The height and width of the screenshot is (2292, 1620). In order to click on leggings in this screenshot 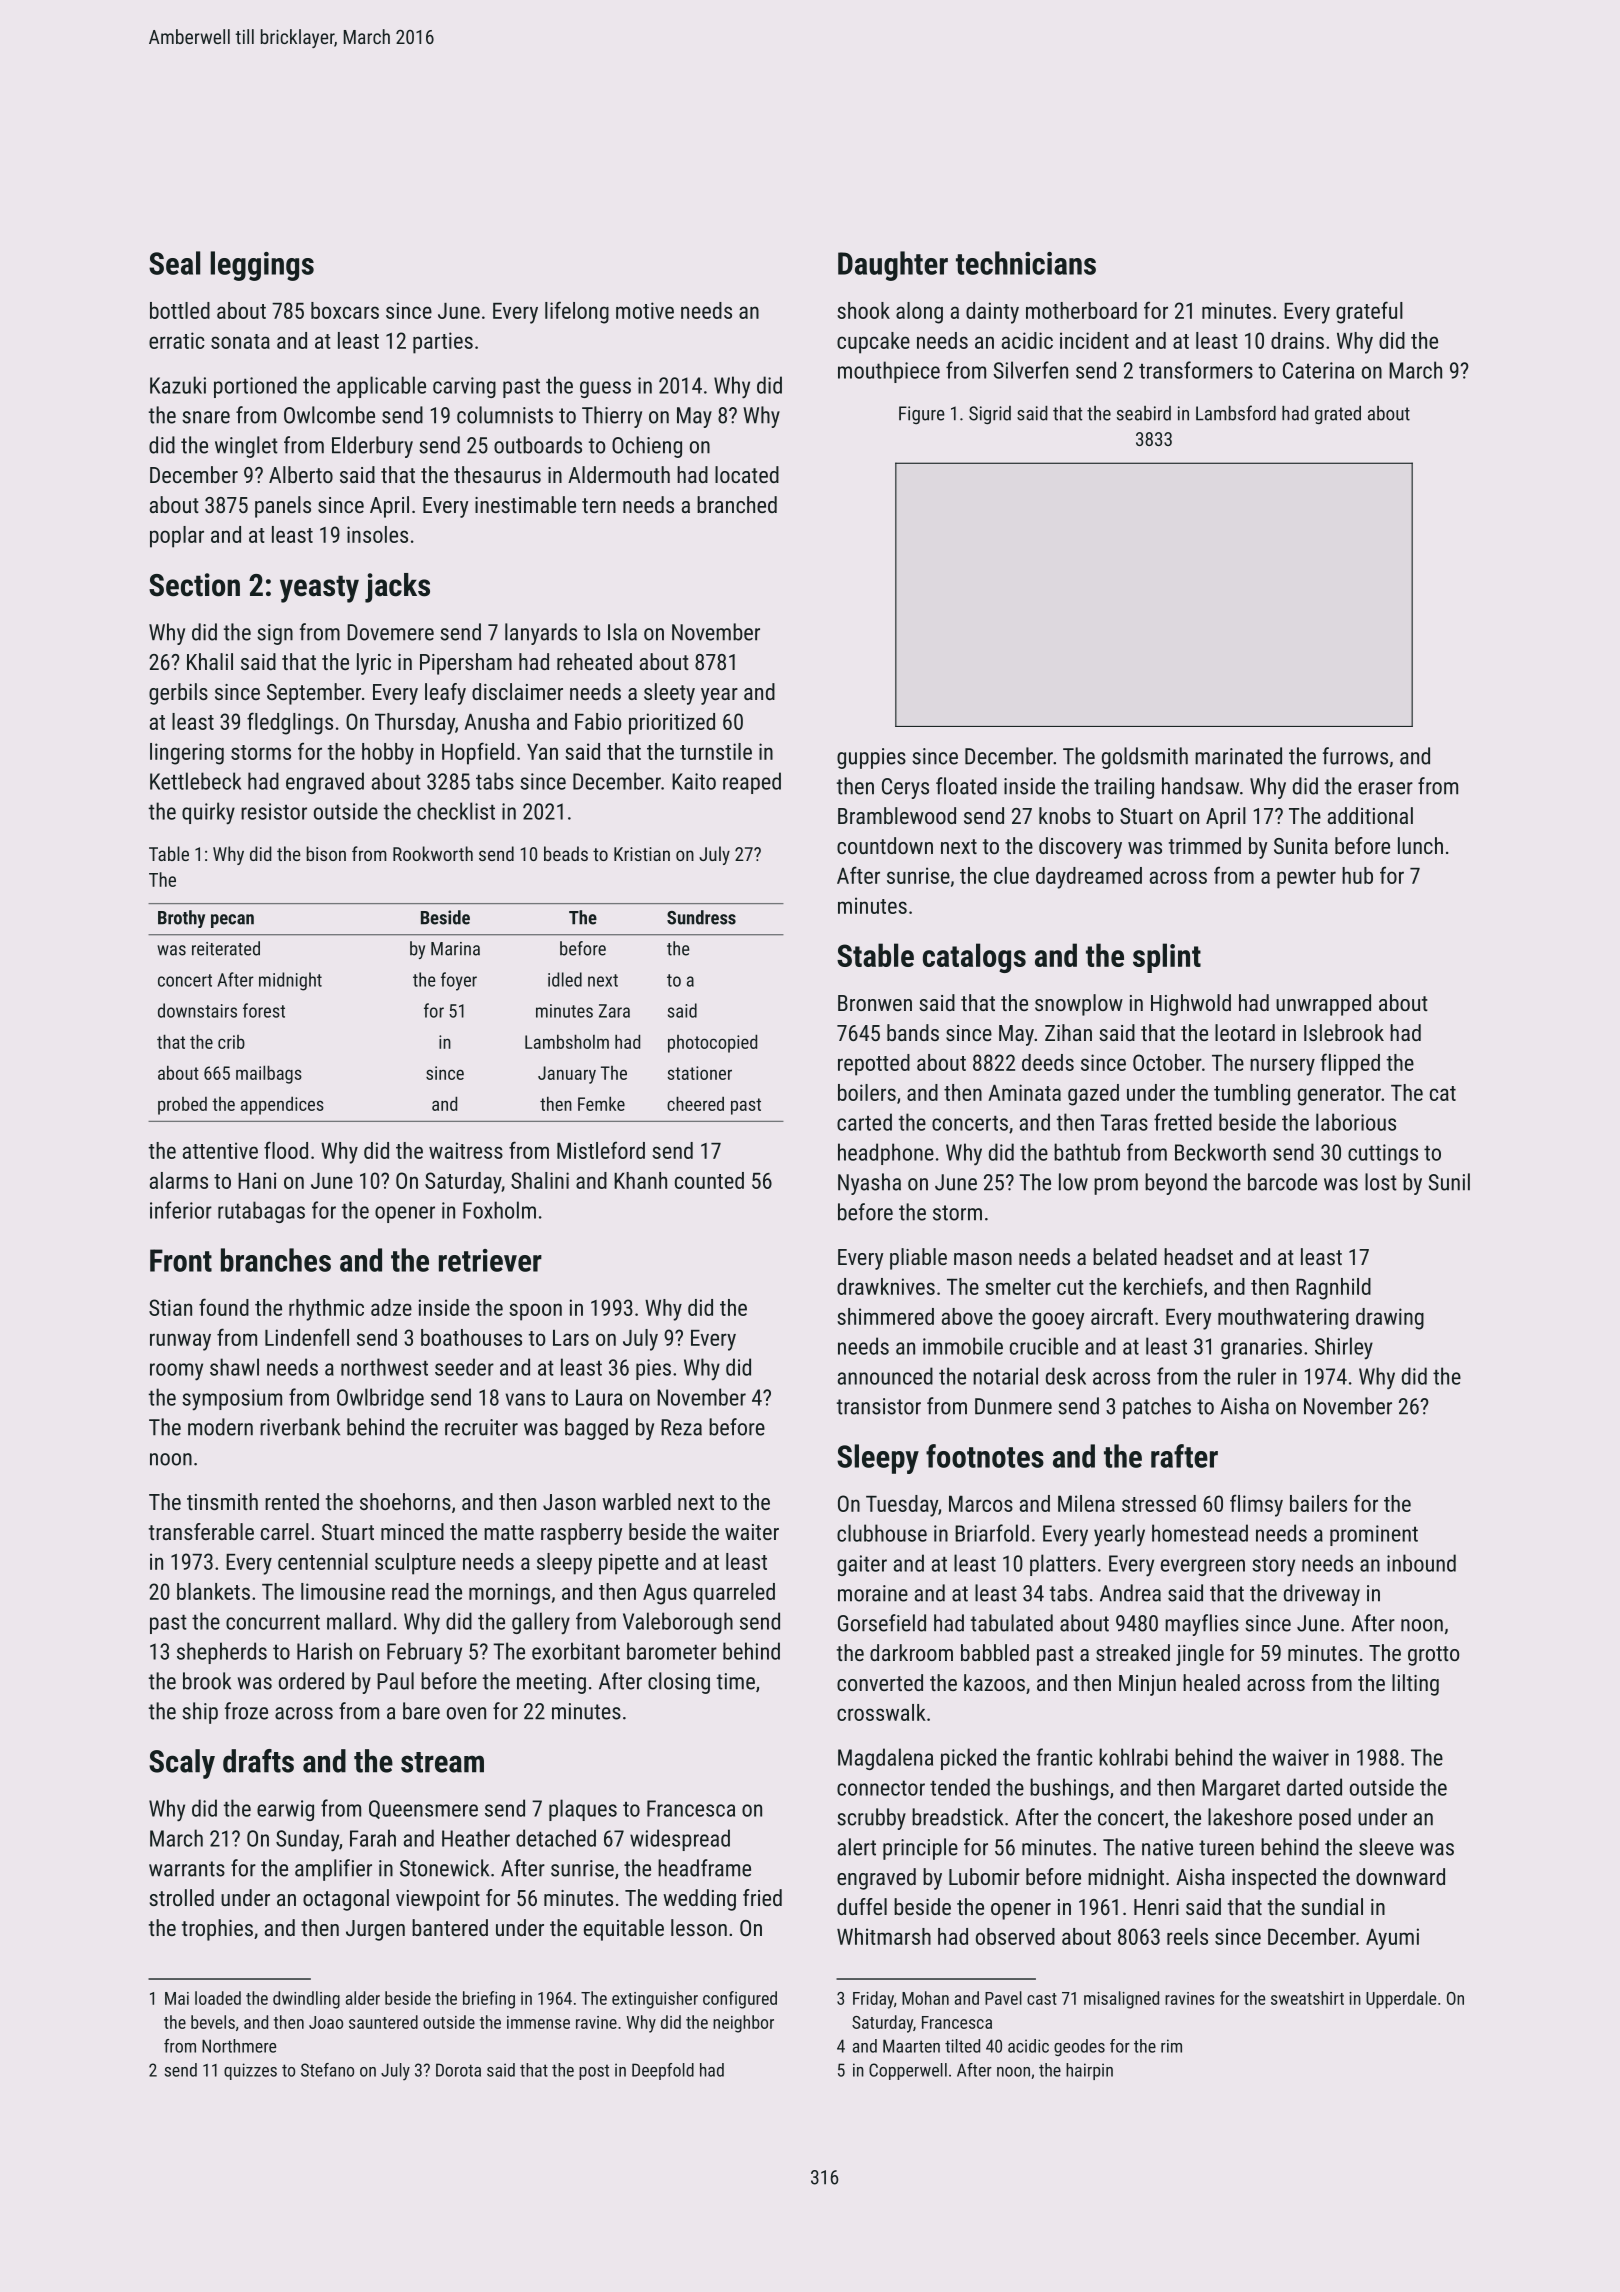, I will do `click(262, 266)`.
